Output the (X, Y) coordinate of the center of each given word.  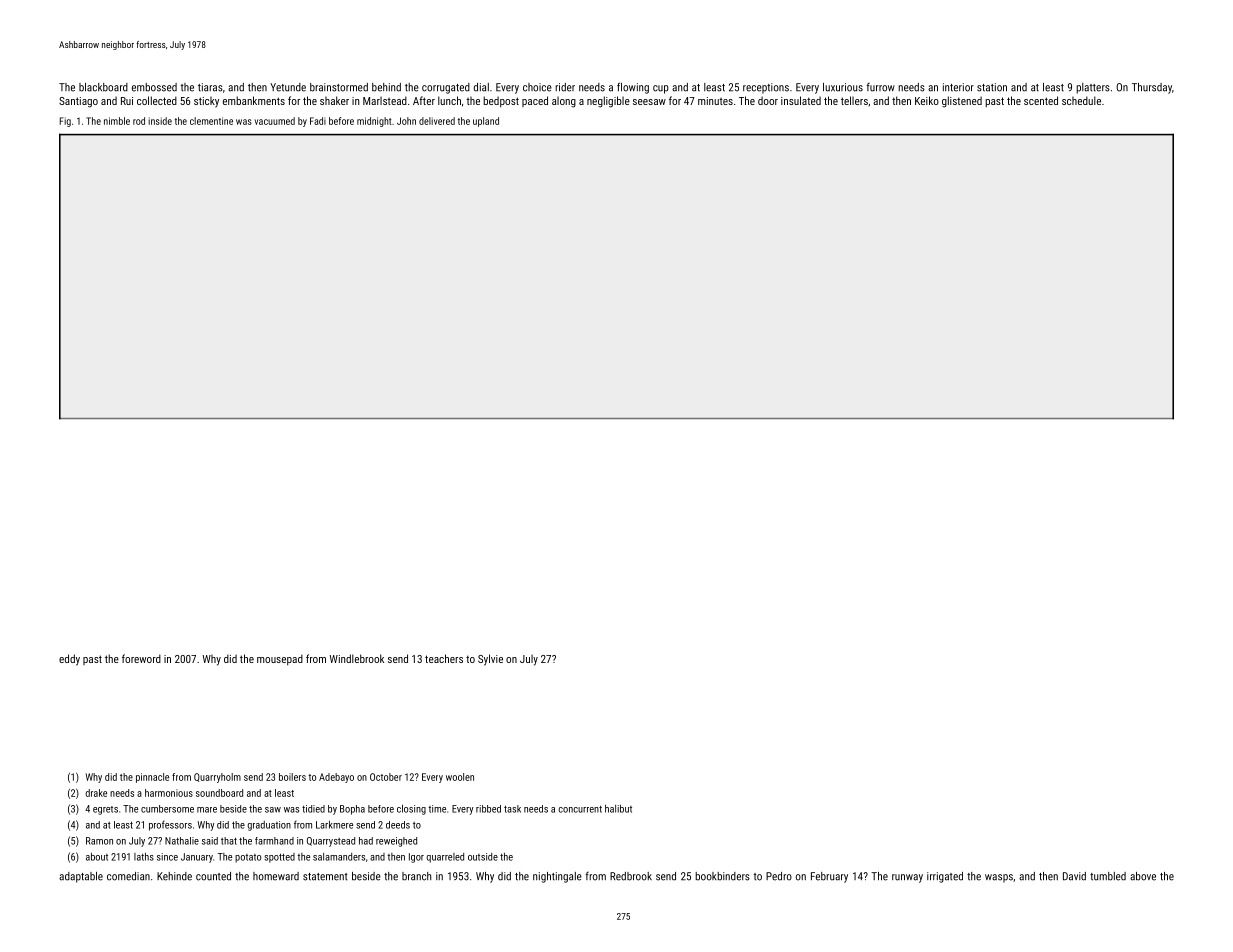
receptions (766, 88)
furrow (880, 87)
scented (1041, 100)
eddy (69, 660)
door (768, 100)
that (229, 841)
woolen (460, 777)
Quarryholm (217, 778)
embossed (154, 87)
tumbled (1108, 876)
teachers (444, 658)
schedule (1081, 100)
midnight (374, 122)
